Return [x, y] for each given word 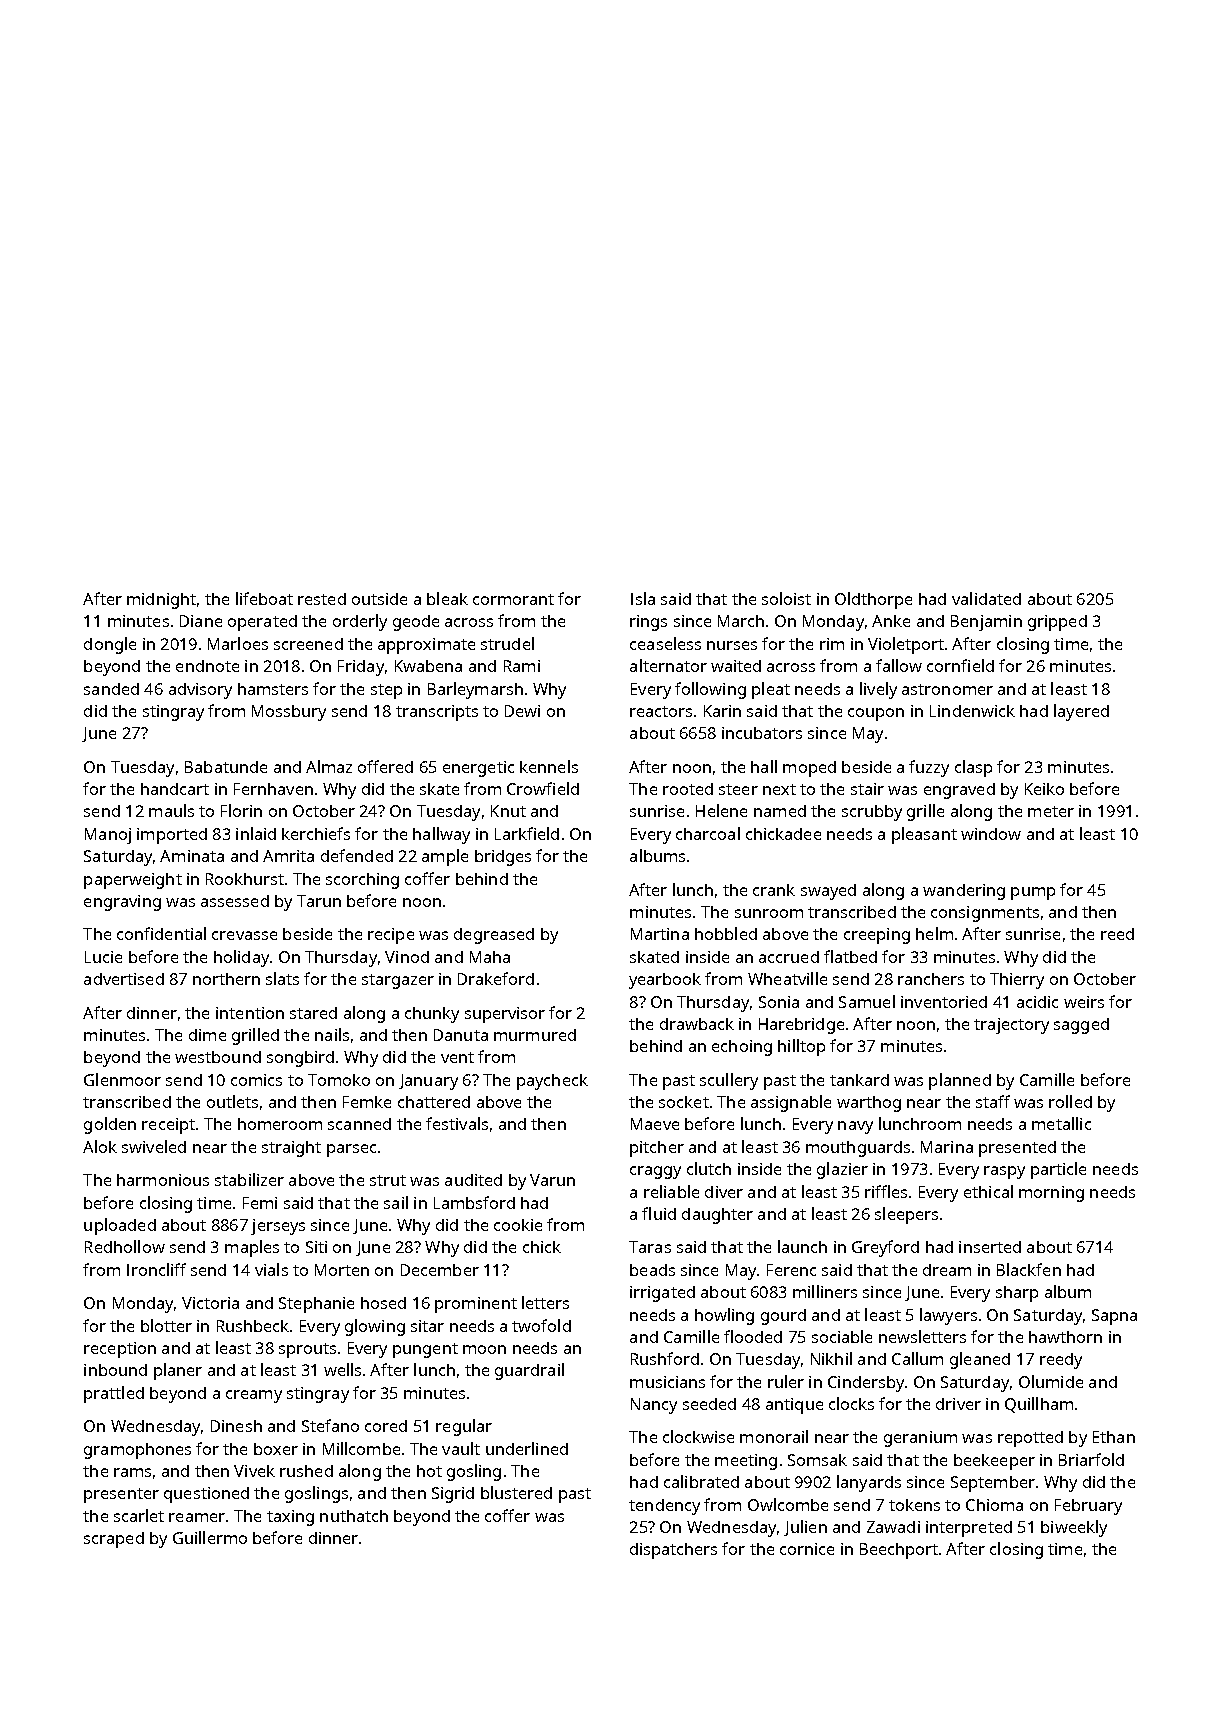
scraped [114, 1540]
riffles [886, 1191]
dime [207, 1035]
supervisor [505, 1015]
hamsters [273, 689]
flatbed [850, 956]
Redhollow [125, 1246]
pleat [771, 690]
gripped [1057, 623]
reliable [671, 1191]
